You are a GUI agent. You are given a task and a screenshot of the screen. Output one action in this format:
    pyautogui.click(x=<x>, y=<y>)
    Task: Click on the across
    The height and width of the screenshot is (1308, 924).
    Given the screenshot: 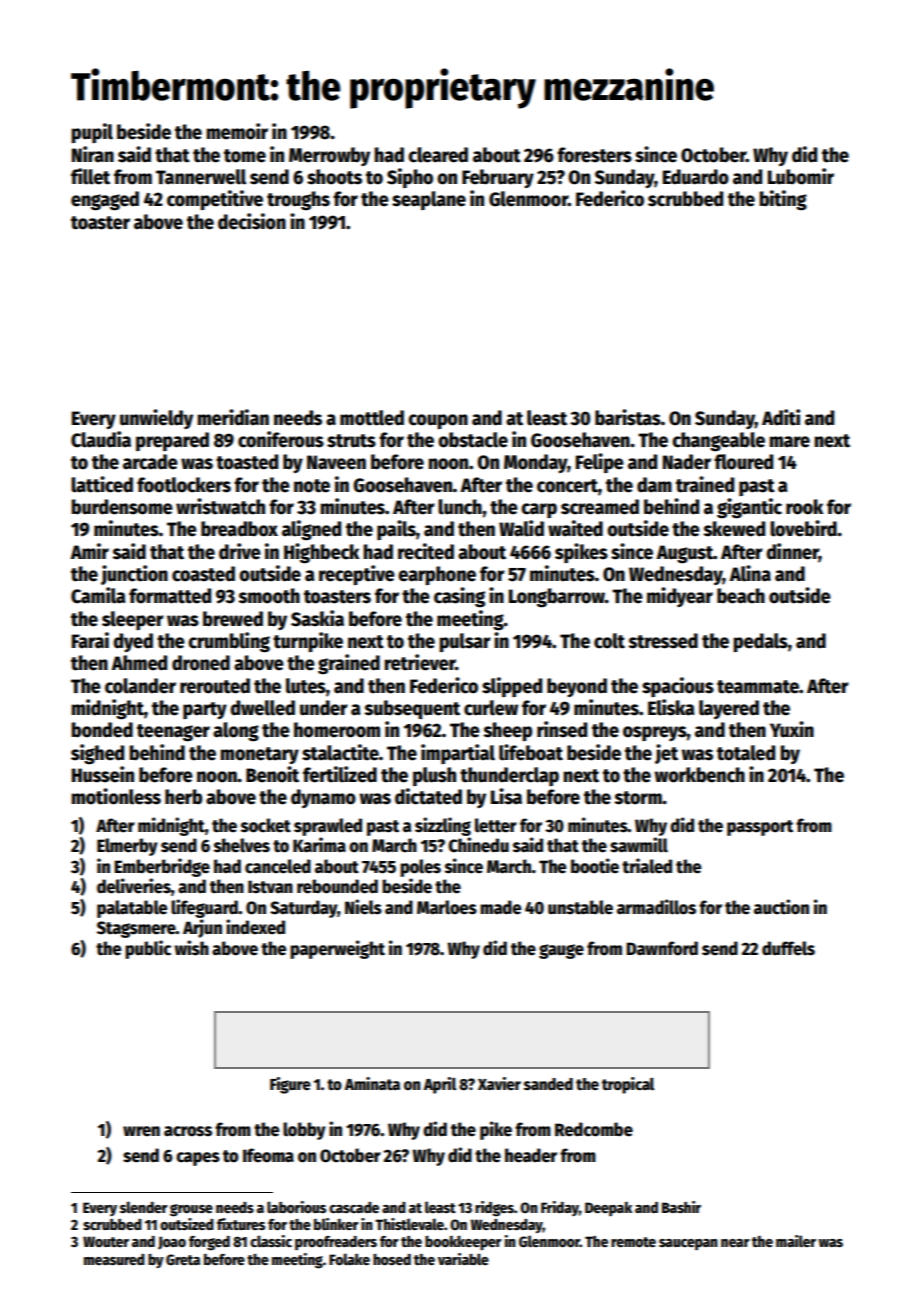 What is the action you would take?
    pyautogui.click(x=188, y=1131)
